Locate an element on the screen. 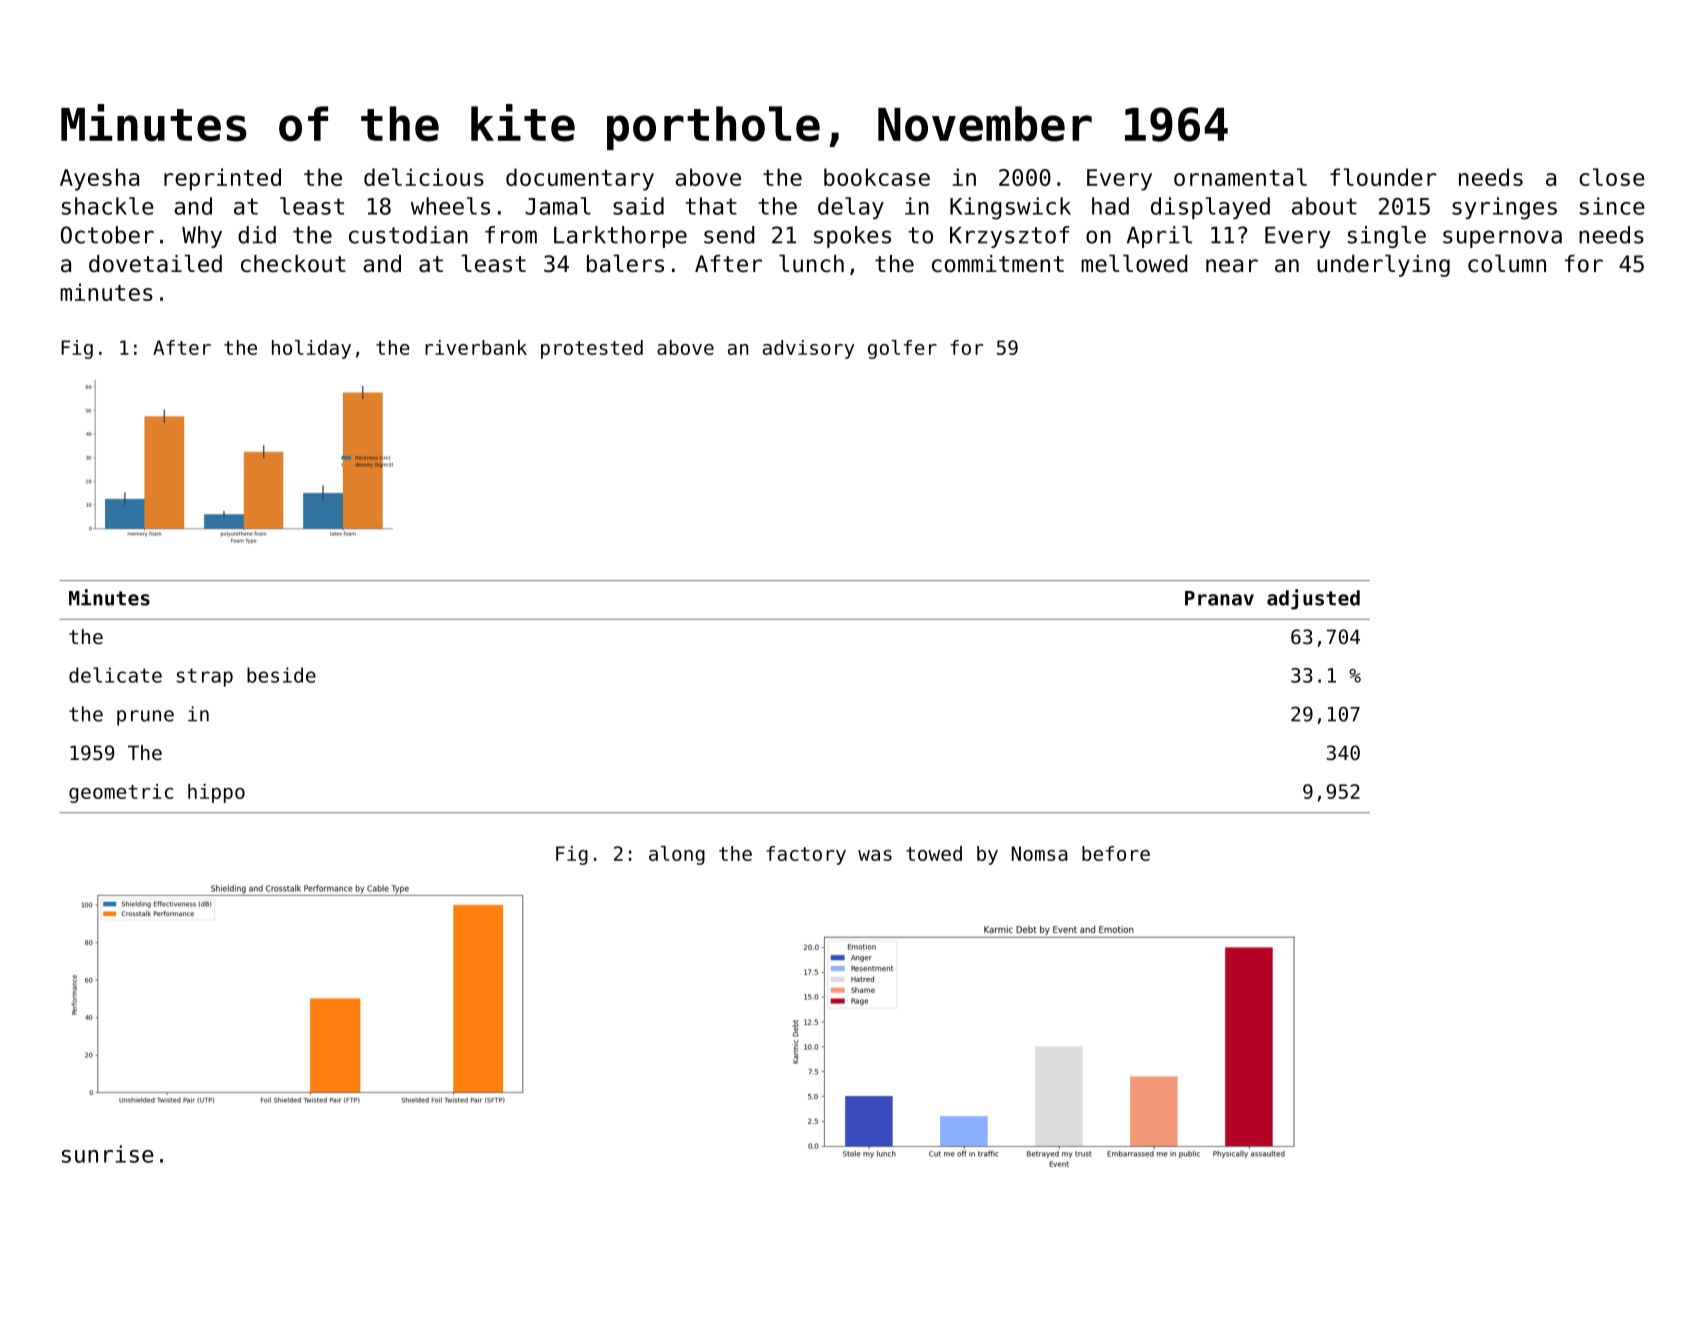 The height and width of the screenshot is (1317, 1705). before is located at coordinates (1116, 853).
